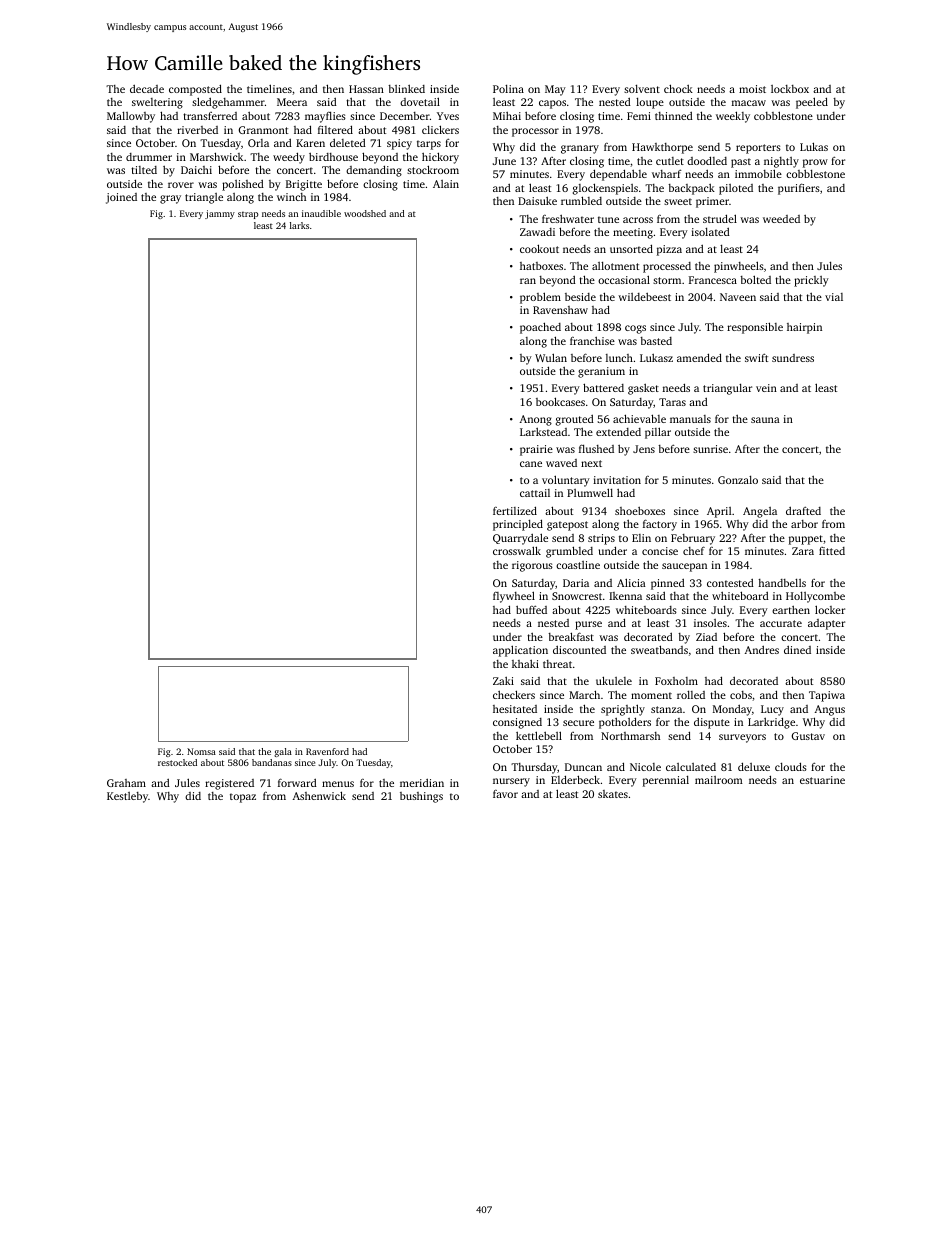 This screenshot has height=1233, width=952. I want to click on Polina, so click(508, 89).
